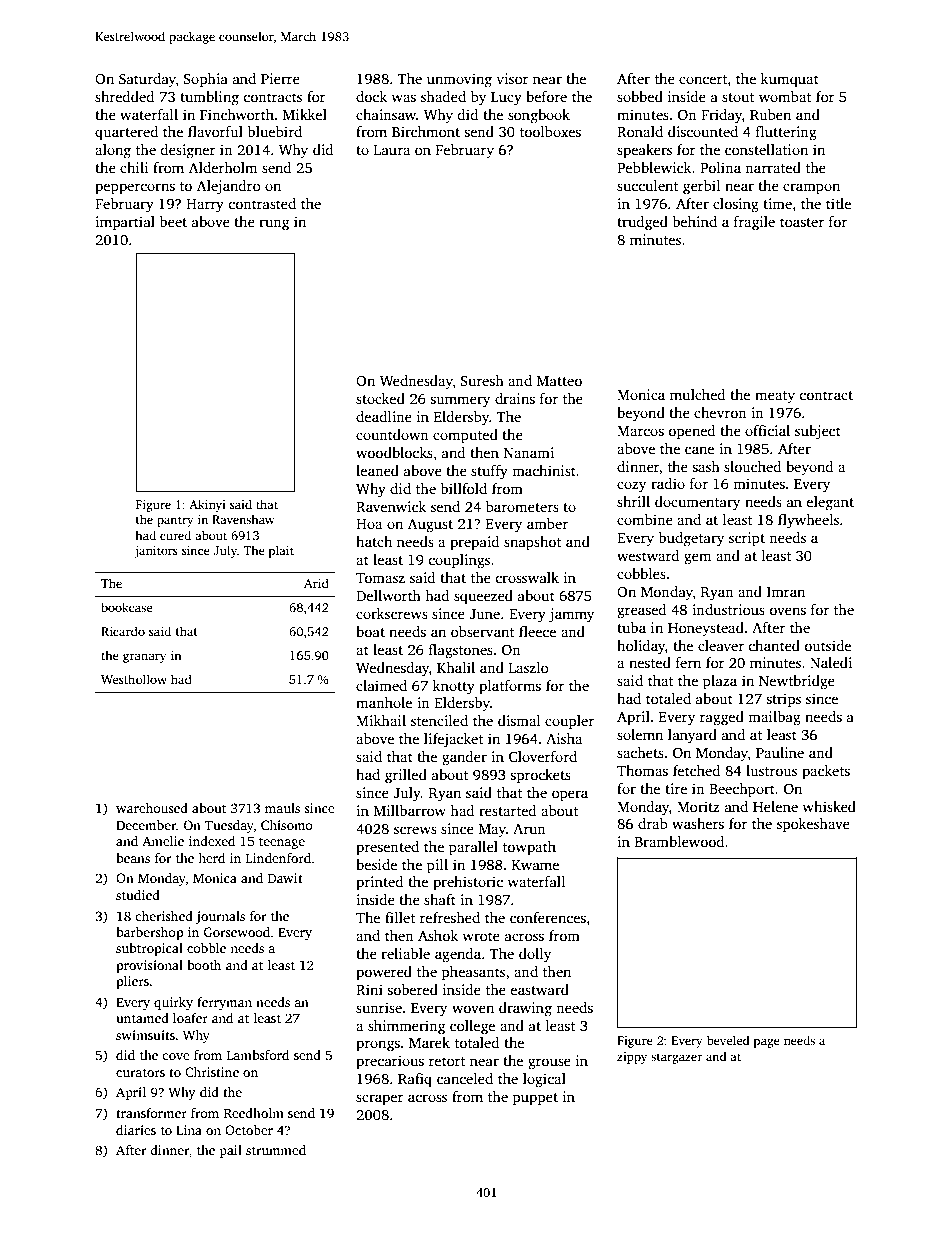 The width and height of the image is (952, 1233). What do you see at coordinates (237, 114) in the image?
I see `Finchworth` at bounding box center [237, 114].
